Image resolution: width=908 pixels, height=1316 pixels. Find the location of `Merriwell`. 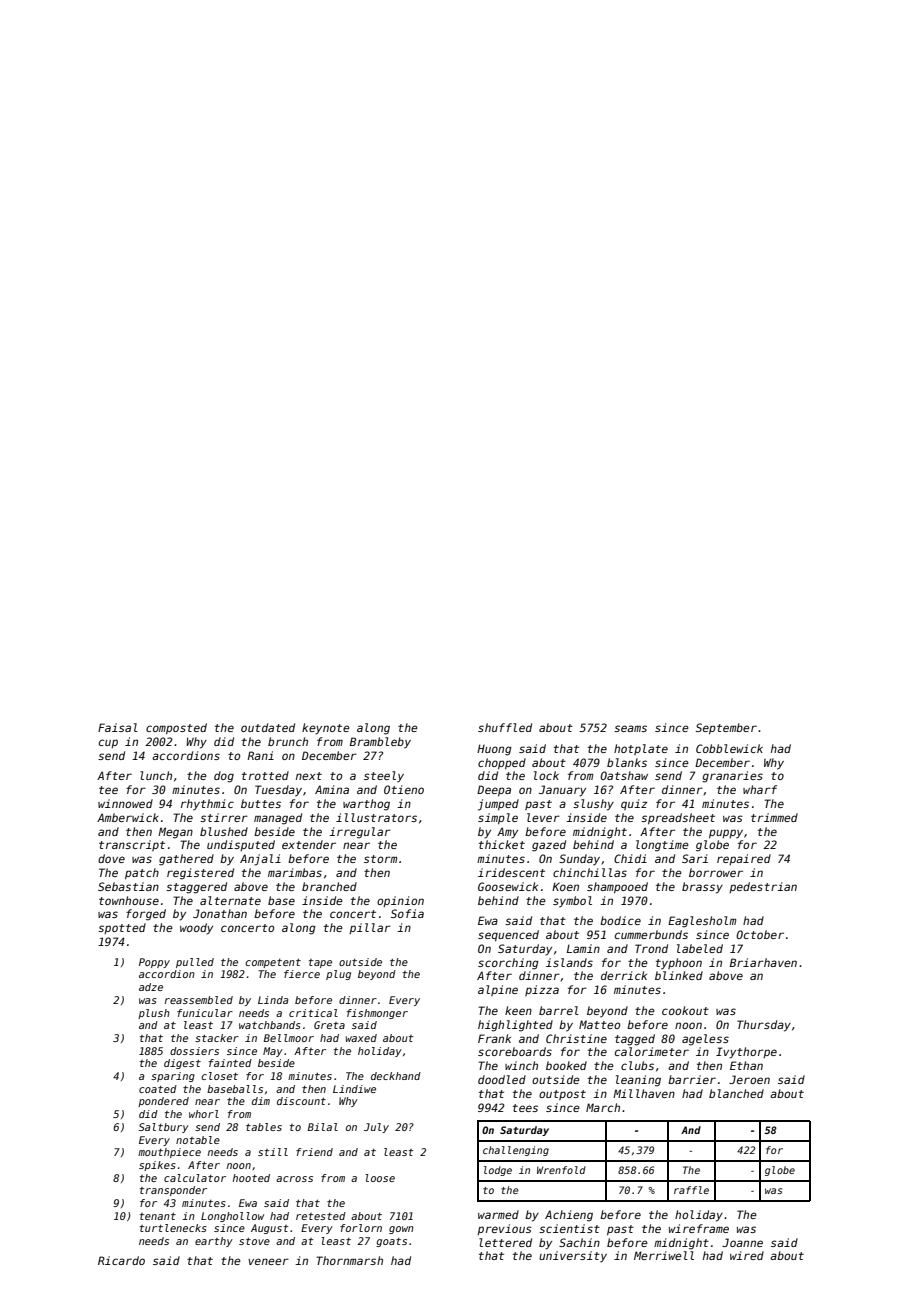

Merriwell is located at coordinates (664, 1255).
